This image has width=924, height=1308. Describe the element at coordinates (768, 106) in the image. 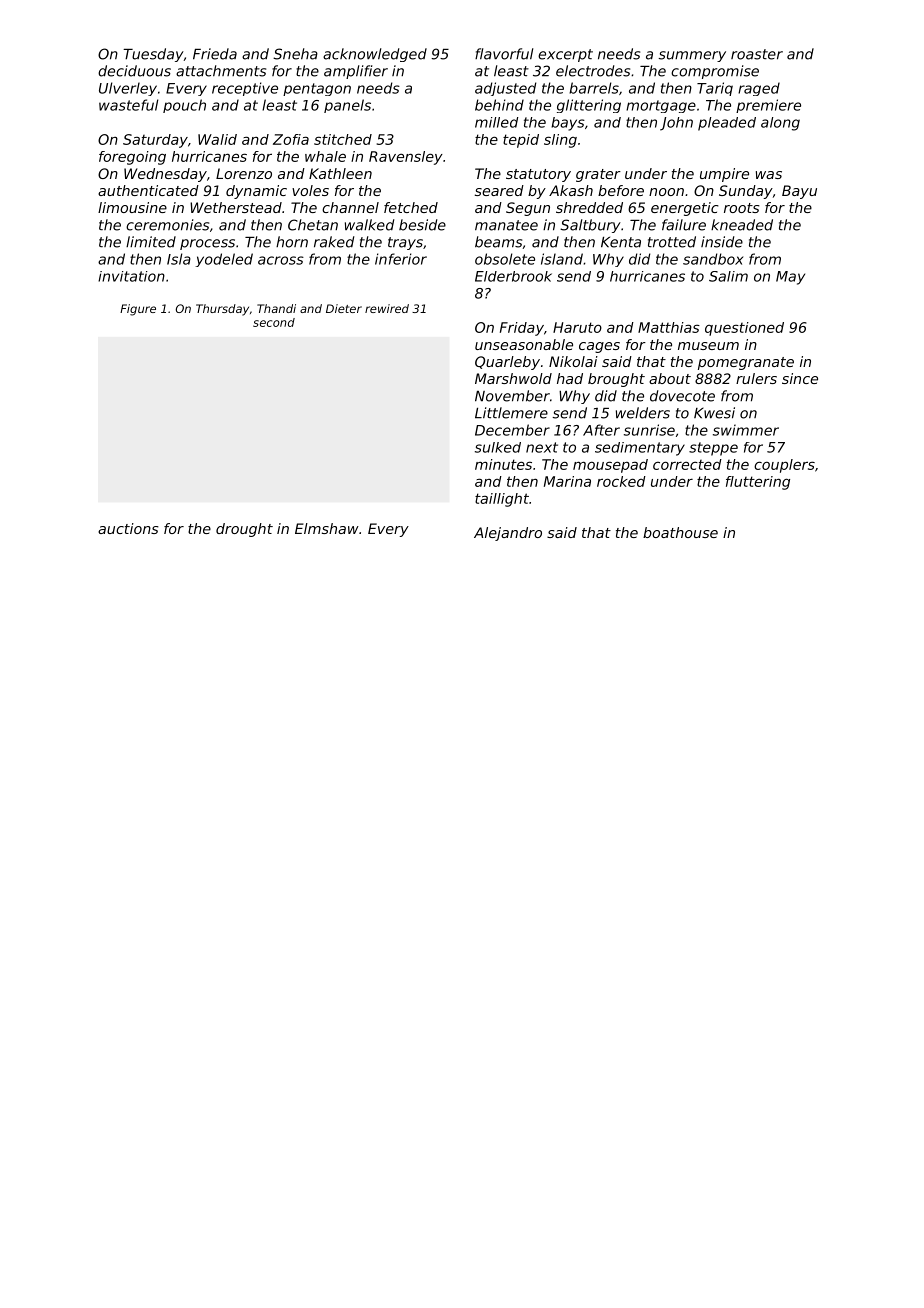

I see `premiere` at that location.
